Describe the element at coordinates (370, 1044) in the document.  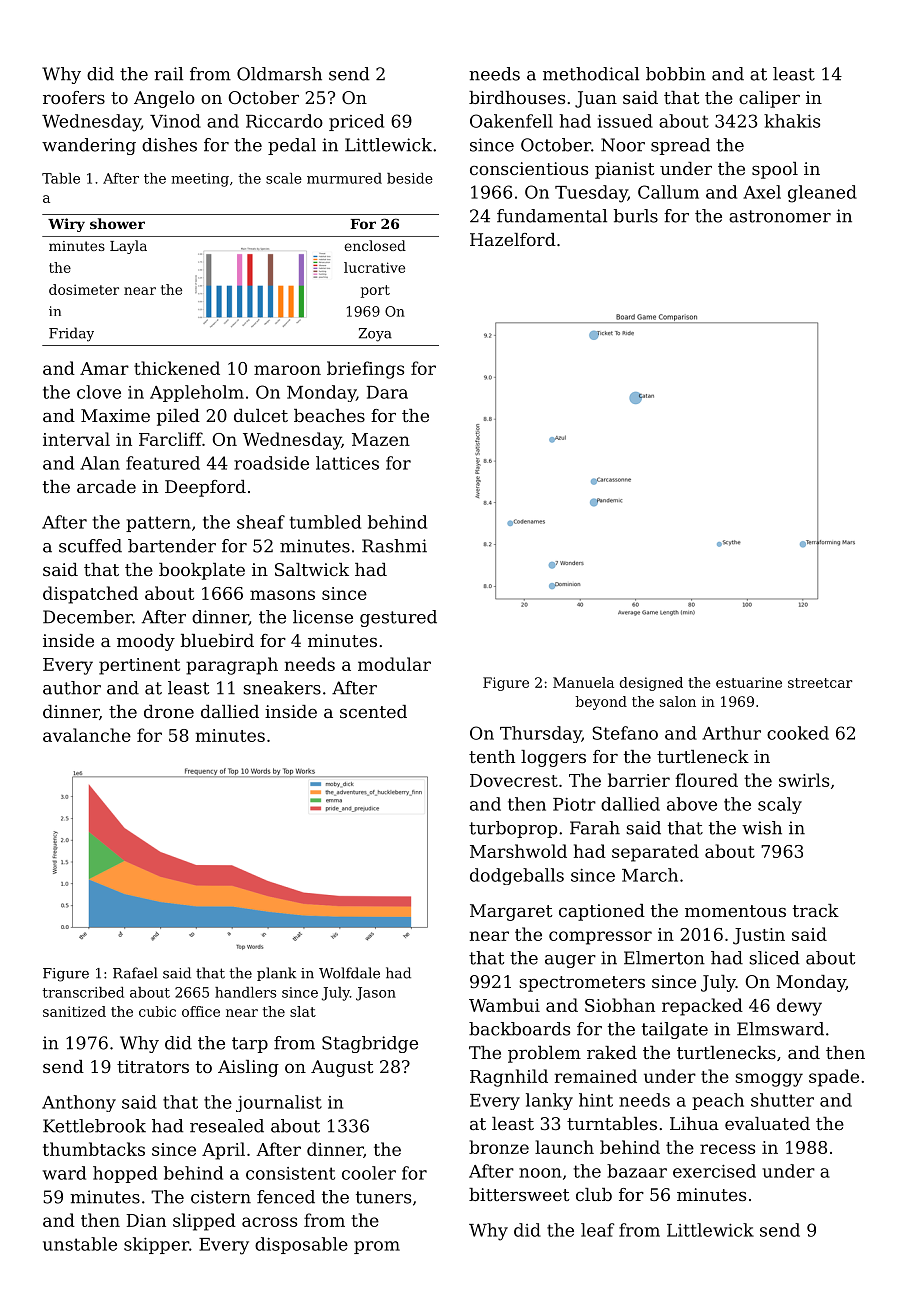
I see `Stagbridge` at that location.
